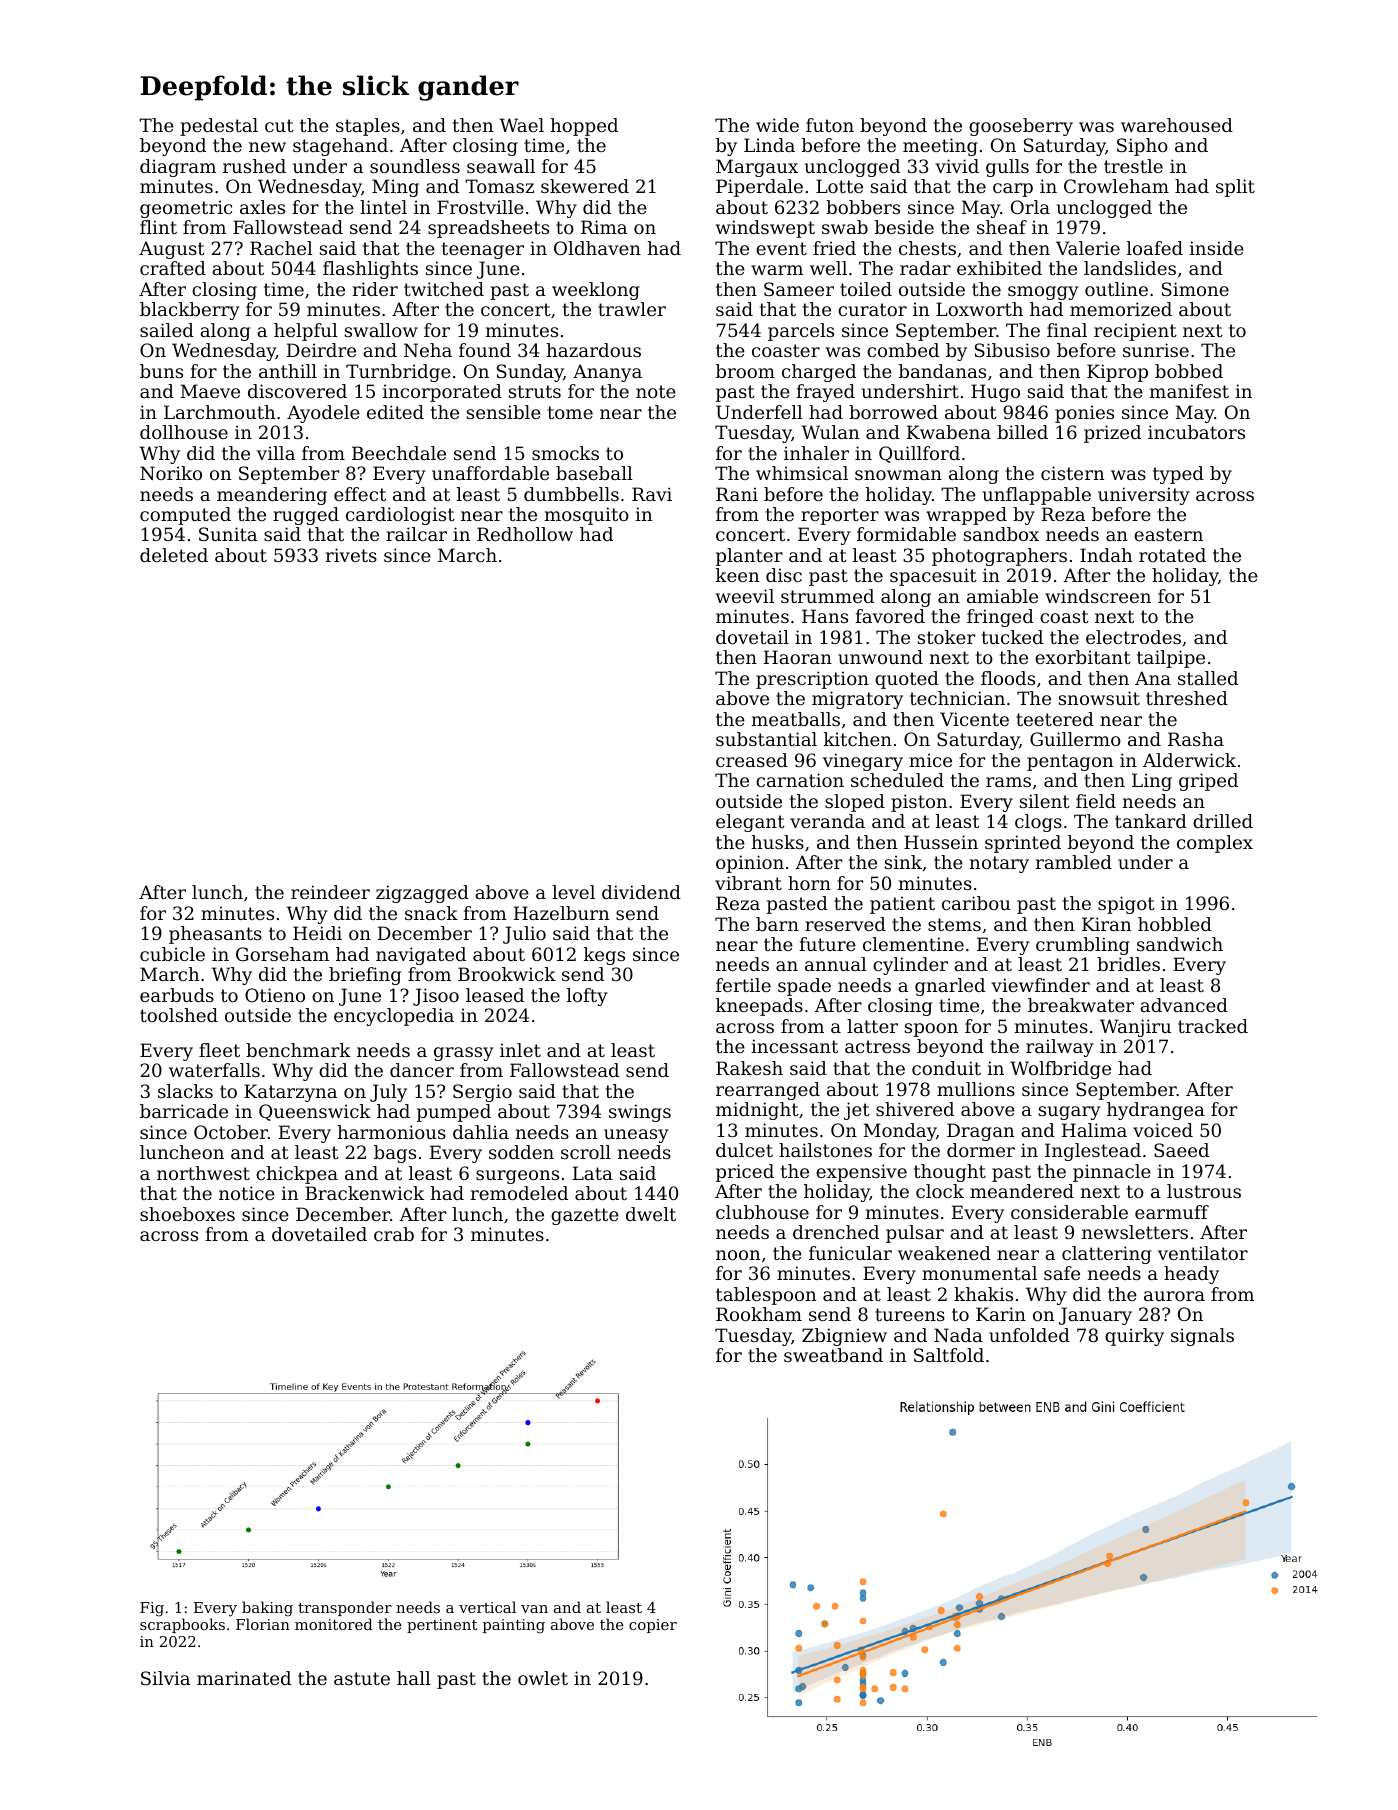 This image has height=1810, width=1398. Describe the element at coordinates (288, 371) in the image. I see `anthill` at that location.
